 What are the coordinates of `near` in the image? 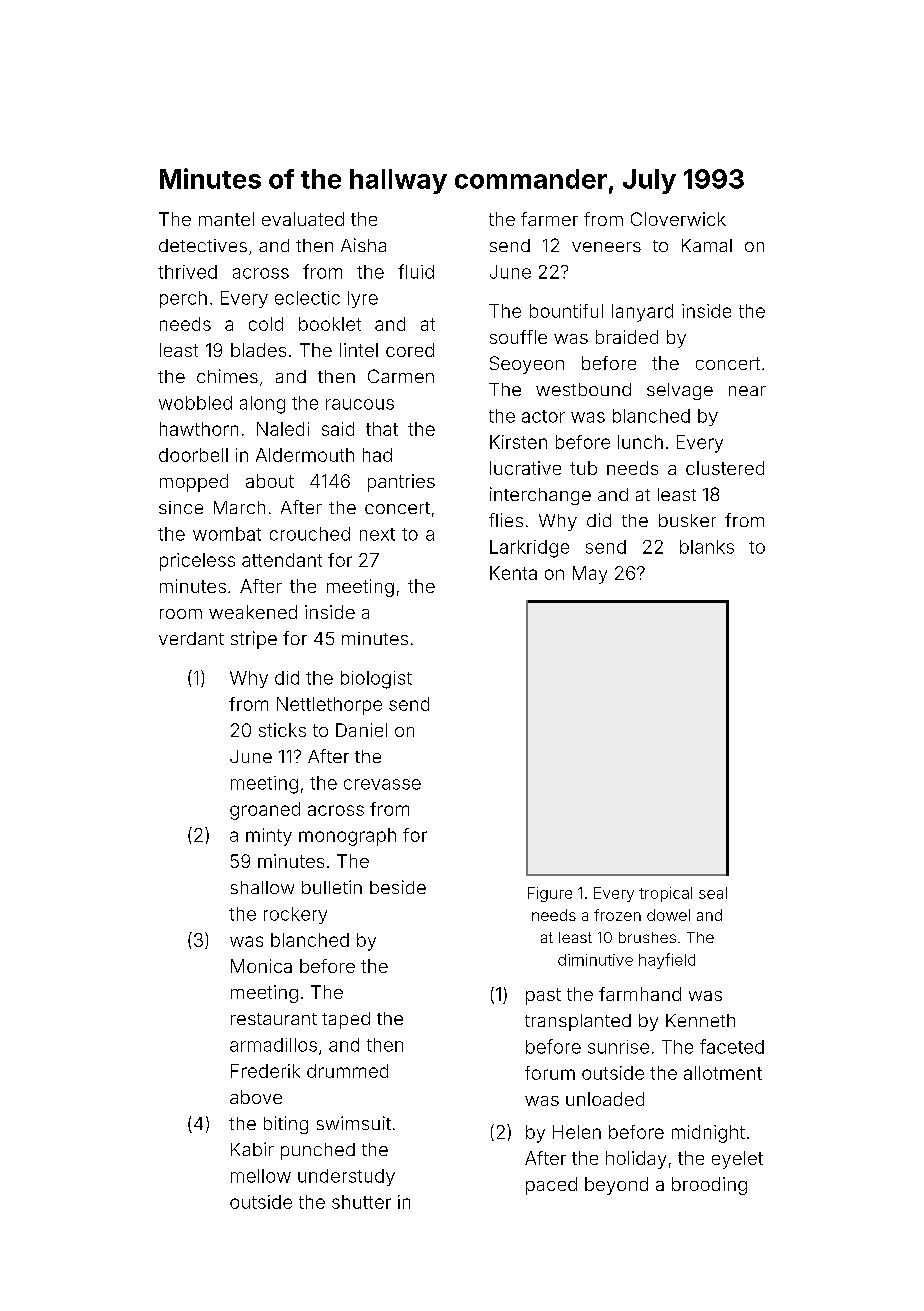 It's located at (747, 391).
